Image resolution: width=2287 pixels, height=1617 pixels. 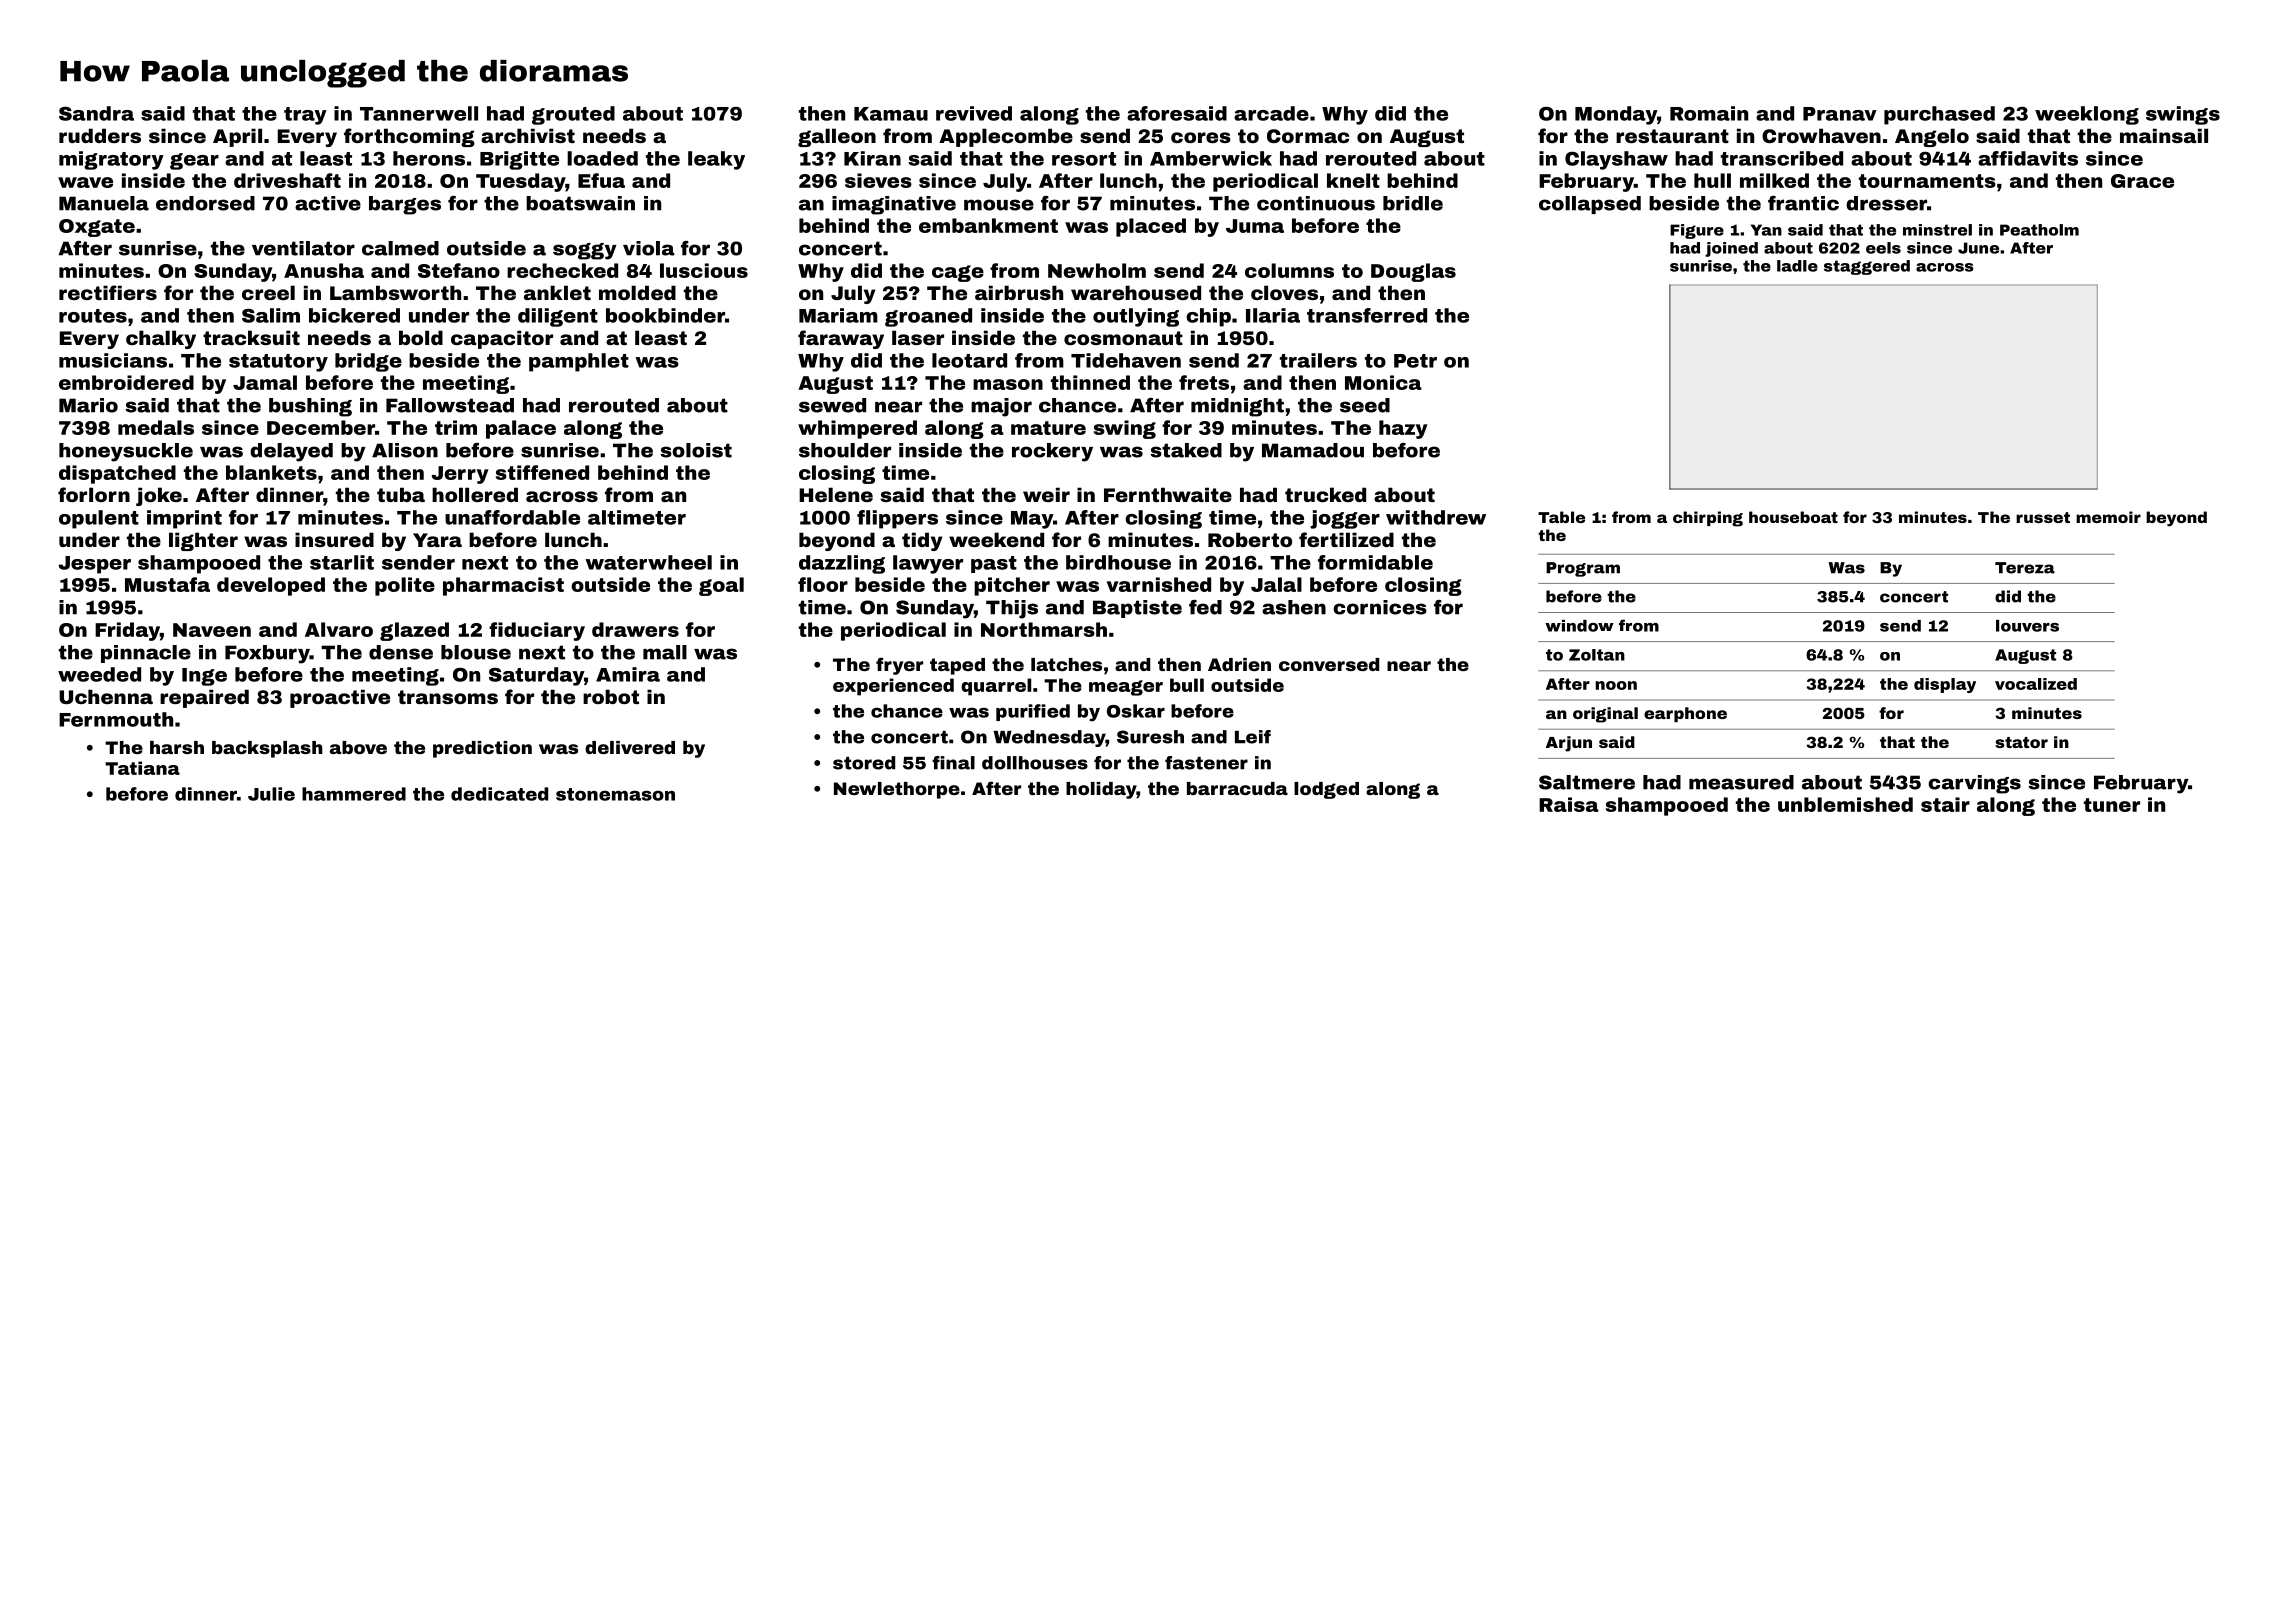 I want to click on dedicated, so click(x=499, y=794).
